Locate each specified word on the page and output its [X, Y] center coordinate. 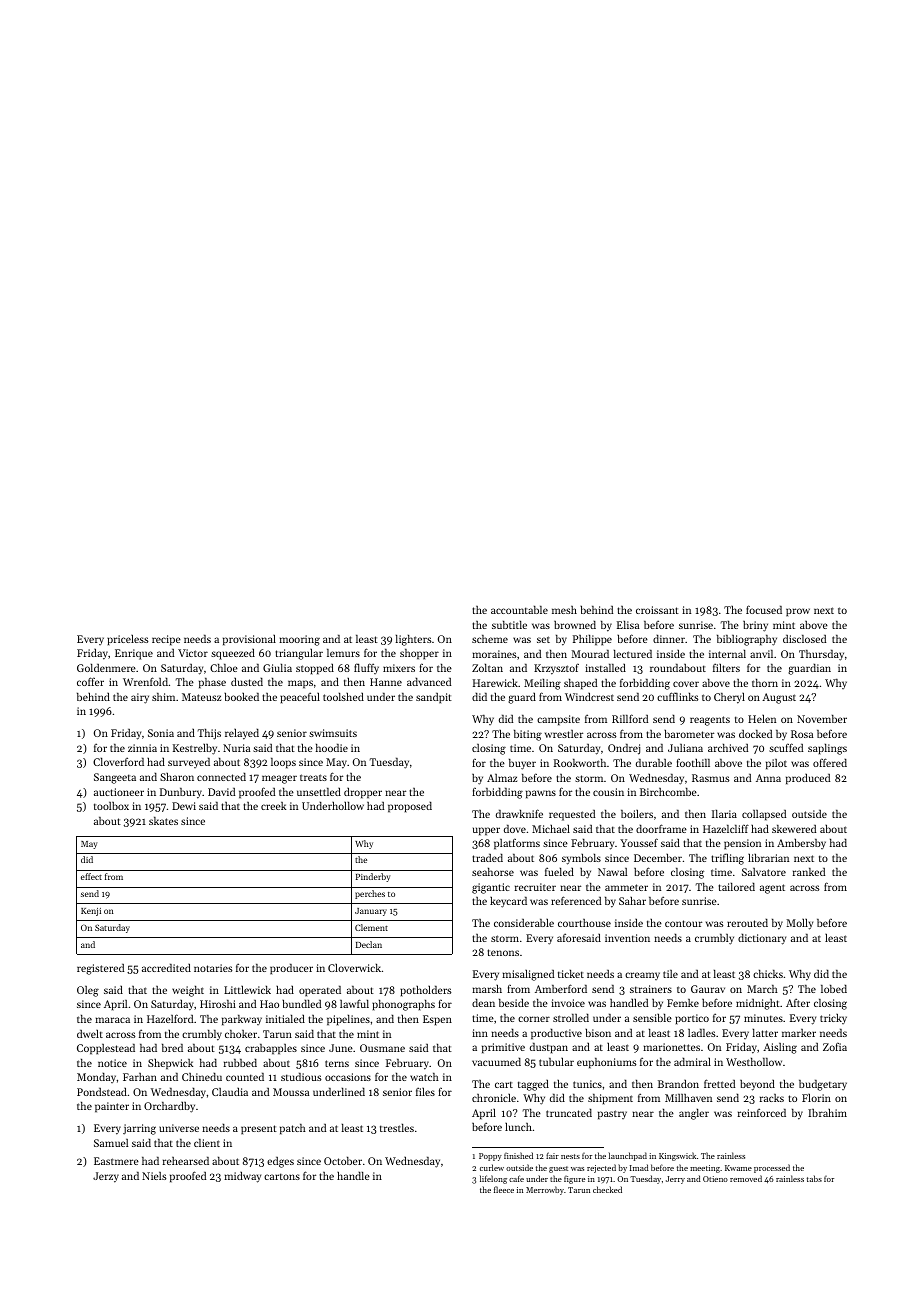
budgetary [823, 1085]
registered [100, 969]
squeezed [233, 654]
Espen [437, 1020]
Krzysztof [556, 669]
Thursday [821, 655]
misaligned [528, 975]
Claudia [230, 1091]
